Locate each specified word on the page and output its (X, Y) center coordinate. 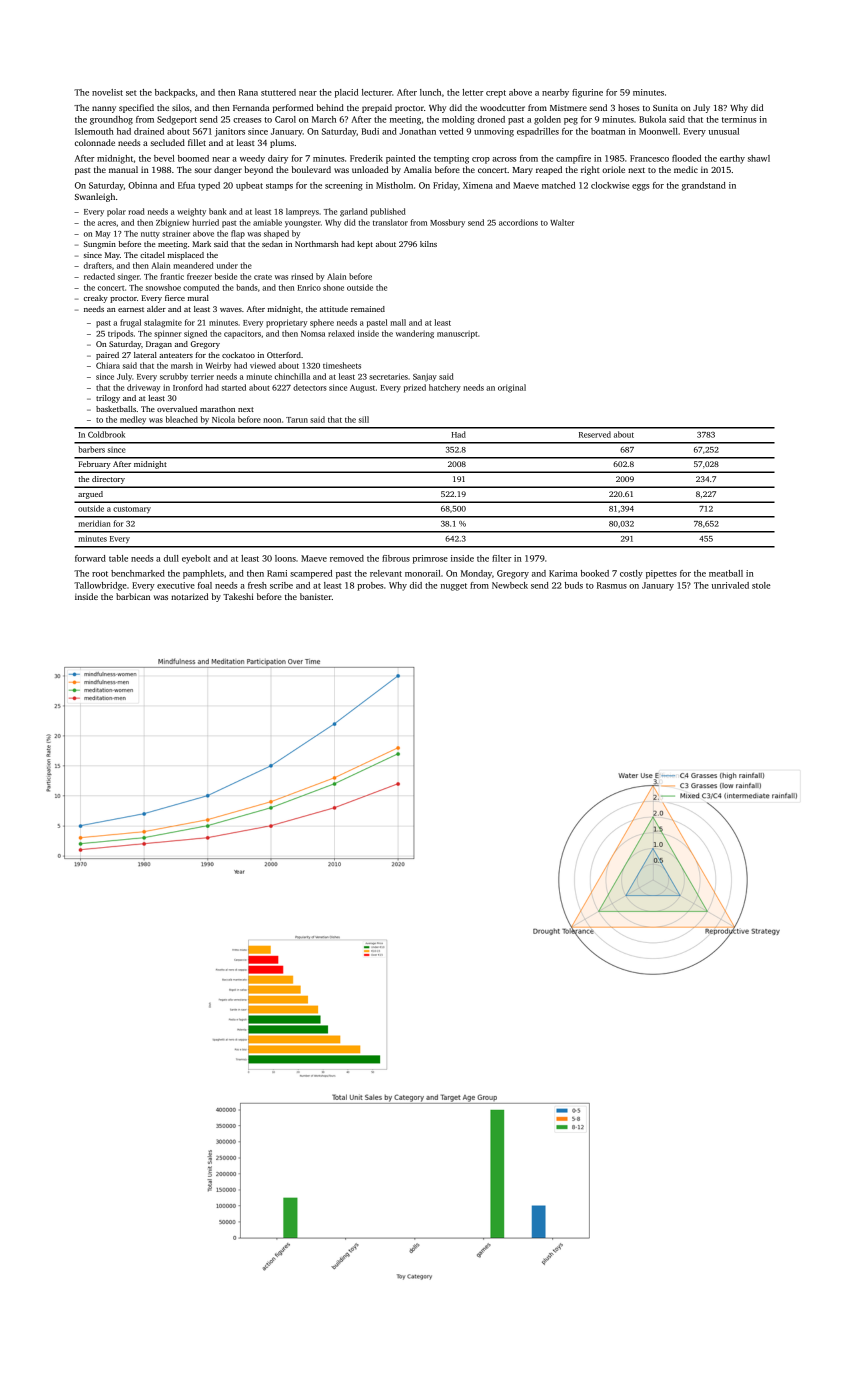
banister (316, 596)
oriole (613, 169)
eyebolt (196, 559)
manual (123, 169)
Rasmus (612, 585)
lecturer (377, 92)
